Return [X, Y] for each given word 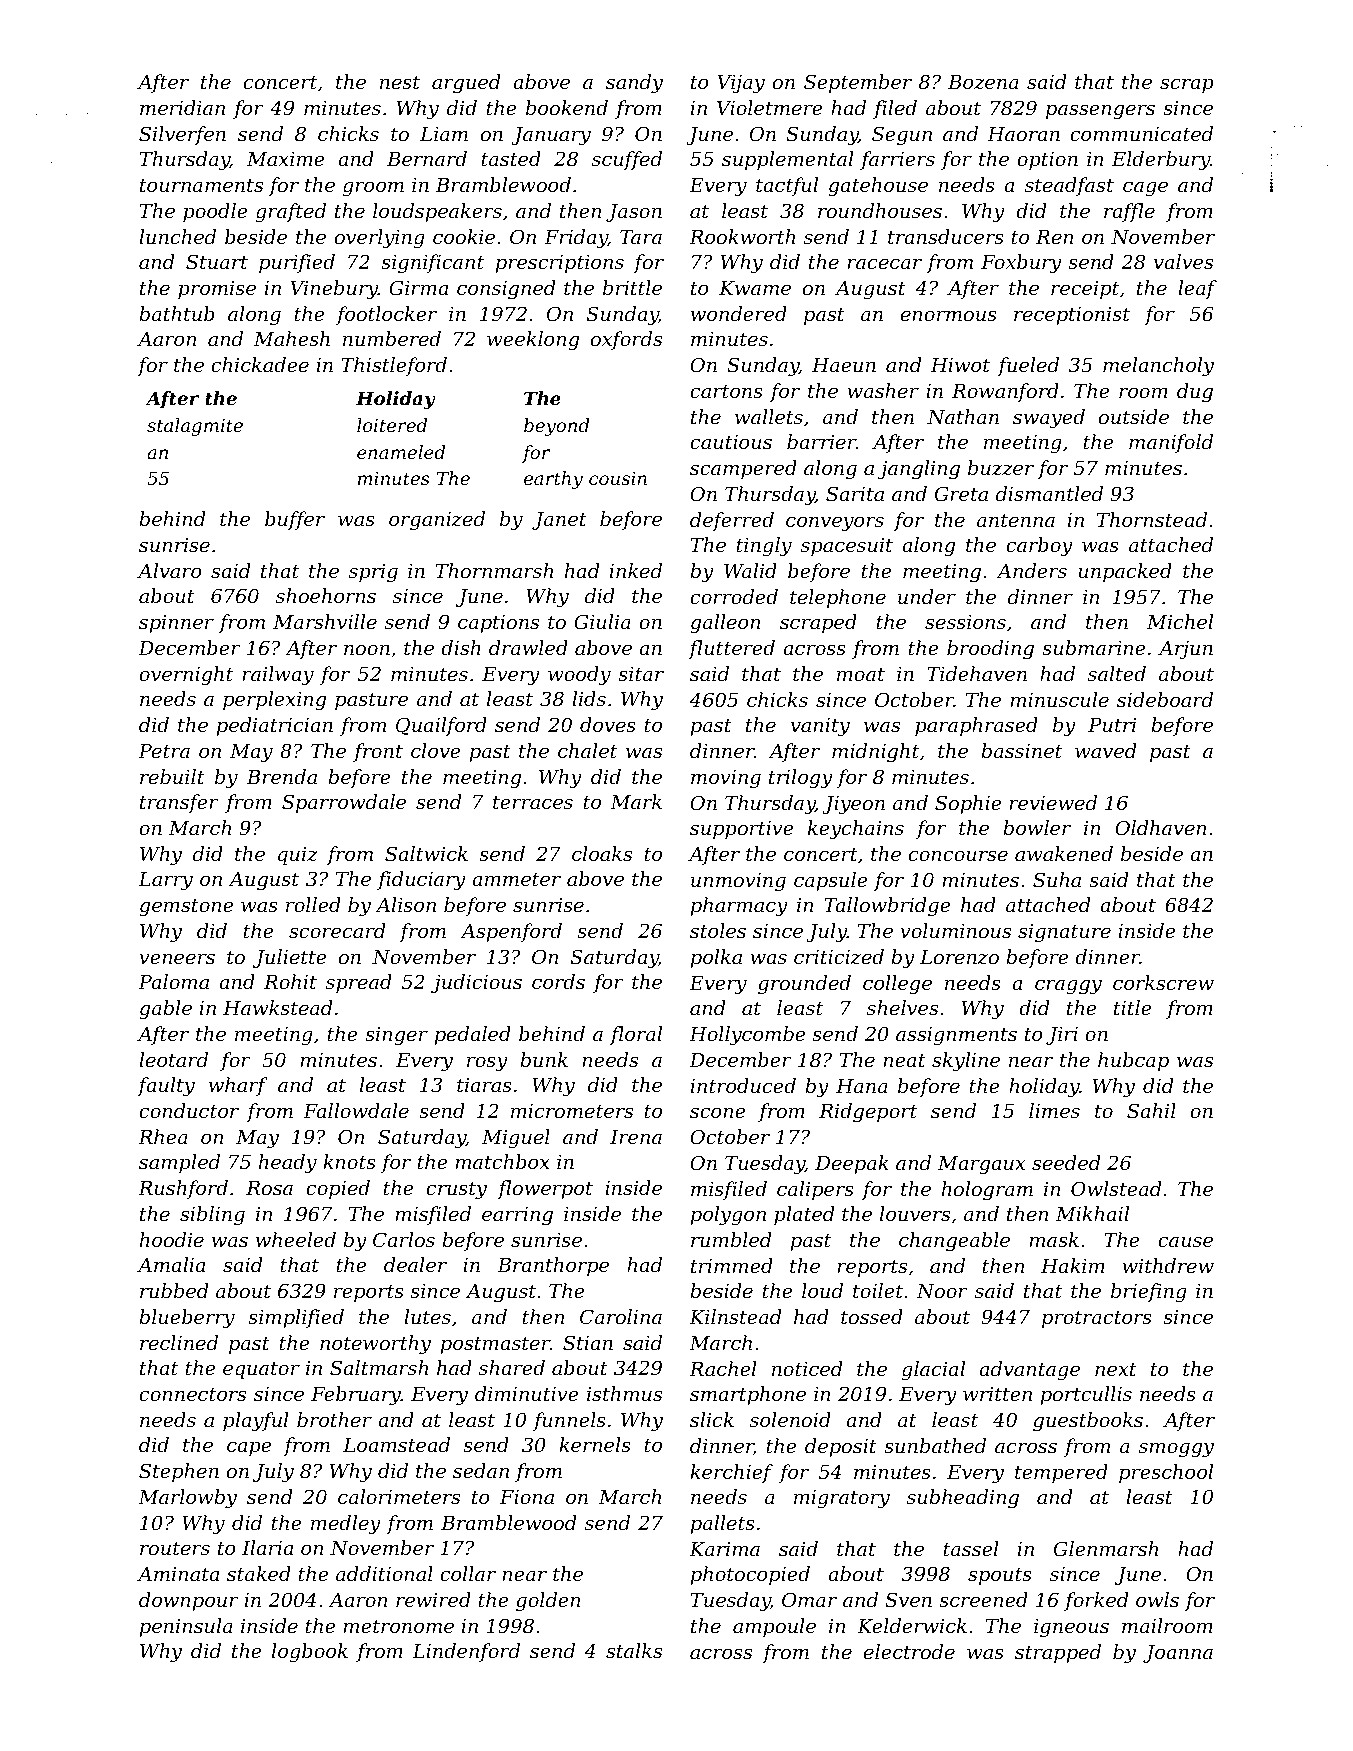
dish [461, 647]
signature [1064, 933]
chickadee [260, 364]
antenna [1016, 520]
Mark [636, 801]
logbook [310, 1653]
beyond [557, 427]
